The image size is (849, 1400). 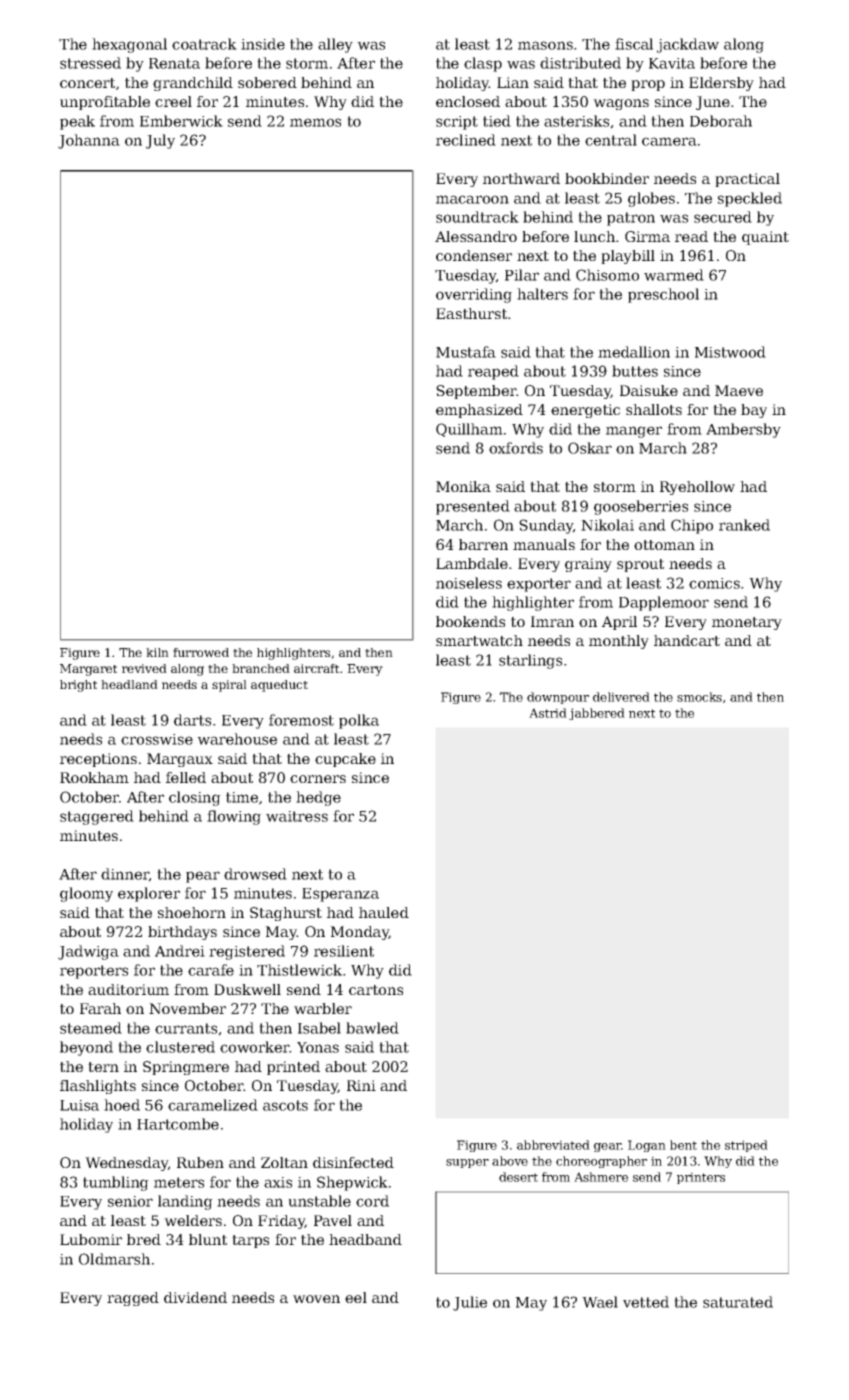 I want to click on furrowed, so click(x=201, y=652).
